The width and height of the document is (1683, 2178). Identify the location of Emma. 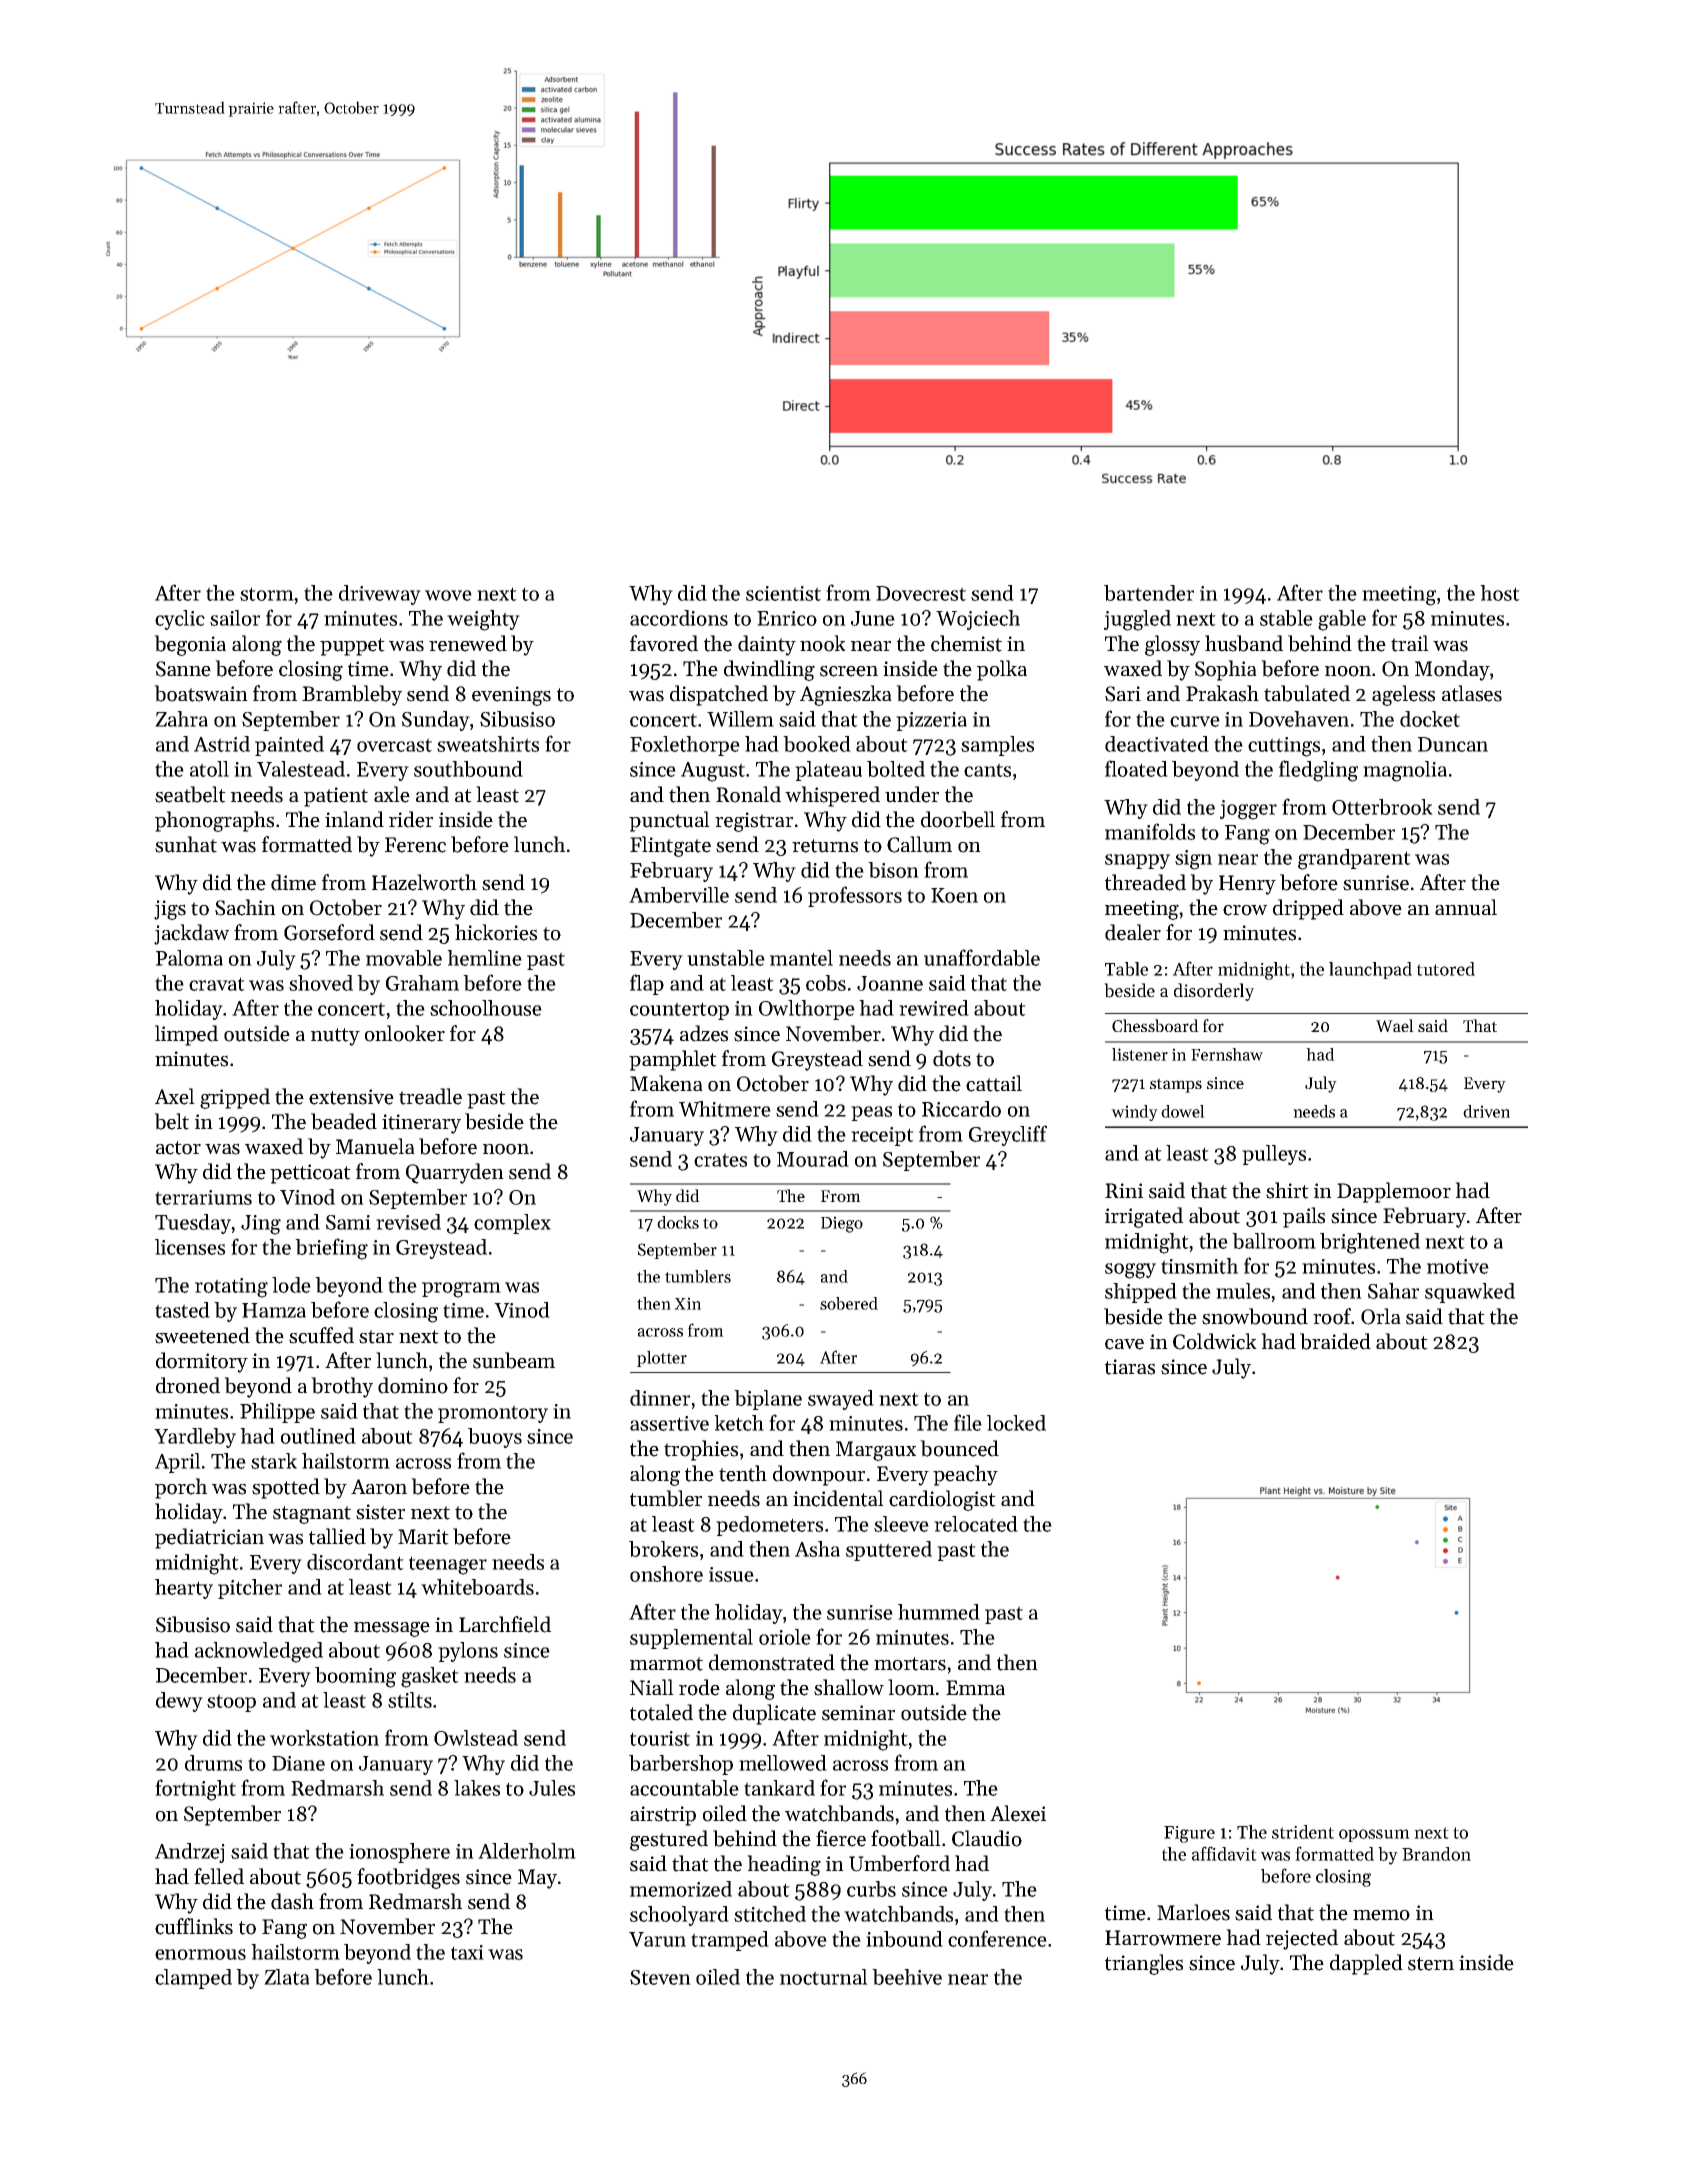
(975, 1687).
